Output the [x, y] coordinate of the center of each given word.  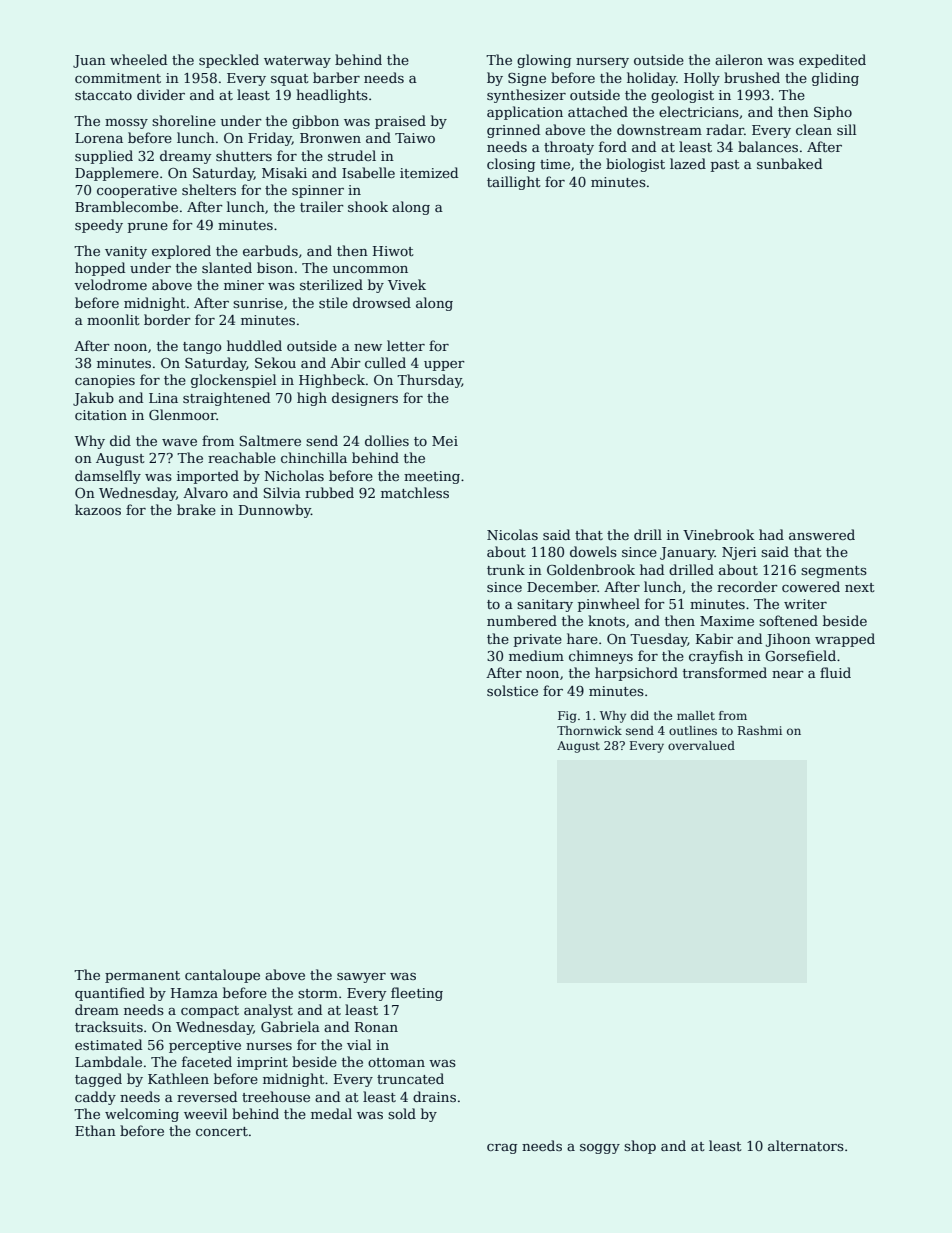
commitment [118, 78]
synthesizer [526, 96]
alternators [806, 1145]
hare [582, 638]
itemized [429, 172]
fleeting [417, 994]
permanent [142, 977]
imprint [262, 1063]
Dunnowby [275, 511]
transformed [725, 672]
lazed [688, 163]
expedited [832, 61]
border [167, 319]
